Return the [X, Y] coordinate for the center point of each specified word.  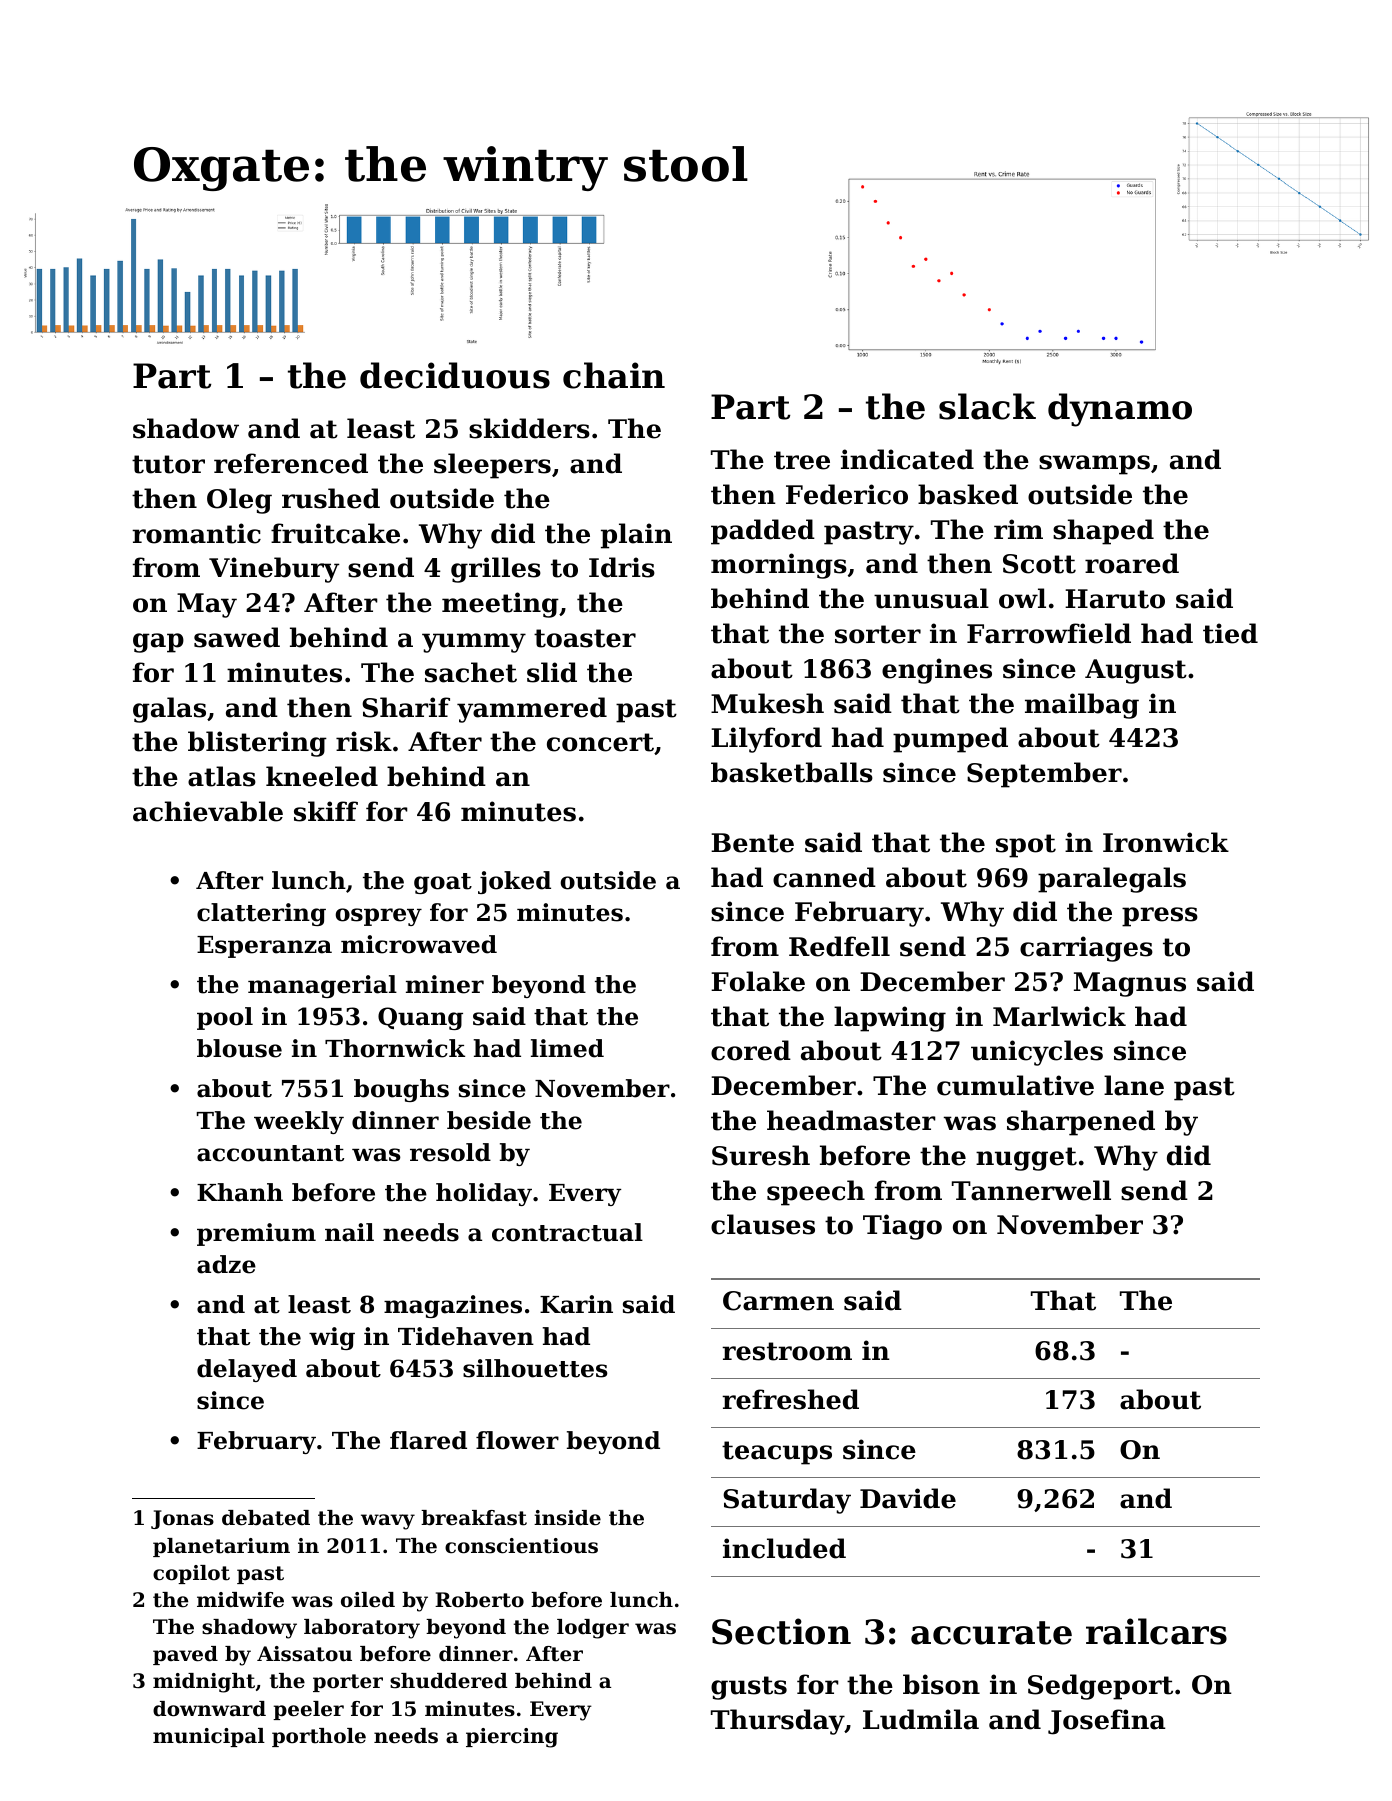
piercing [512, 1738]
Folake [758, 981]
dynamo [1120, 410]
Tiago [902, 1227]
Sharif [406, 707]
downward [209, 1709]
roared [1132, 563]
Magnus [1130, 984]
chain [614, 375]
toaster [585, 638]
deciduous [455, 375]
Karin [576, 1304]
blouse [239, 1048]
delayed [247, 1370]
